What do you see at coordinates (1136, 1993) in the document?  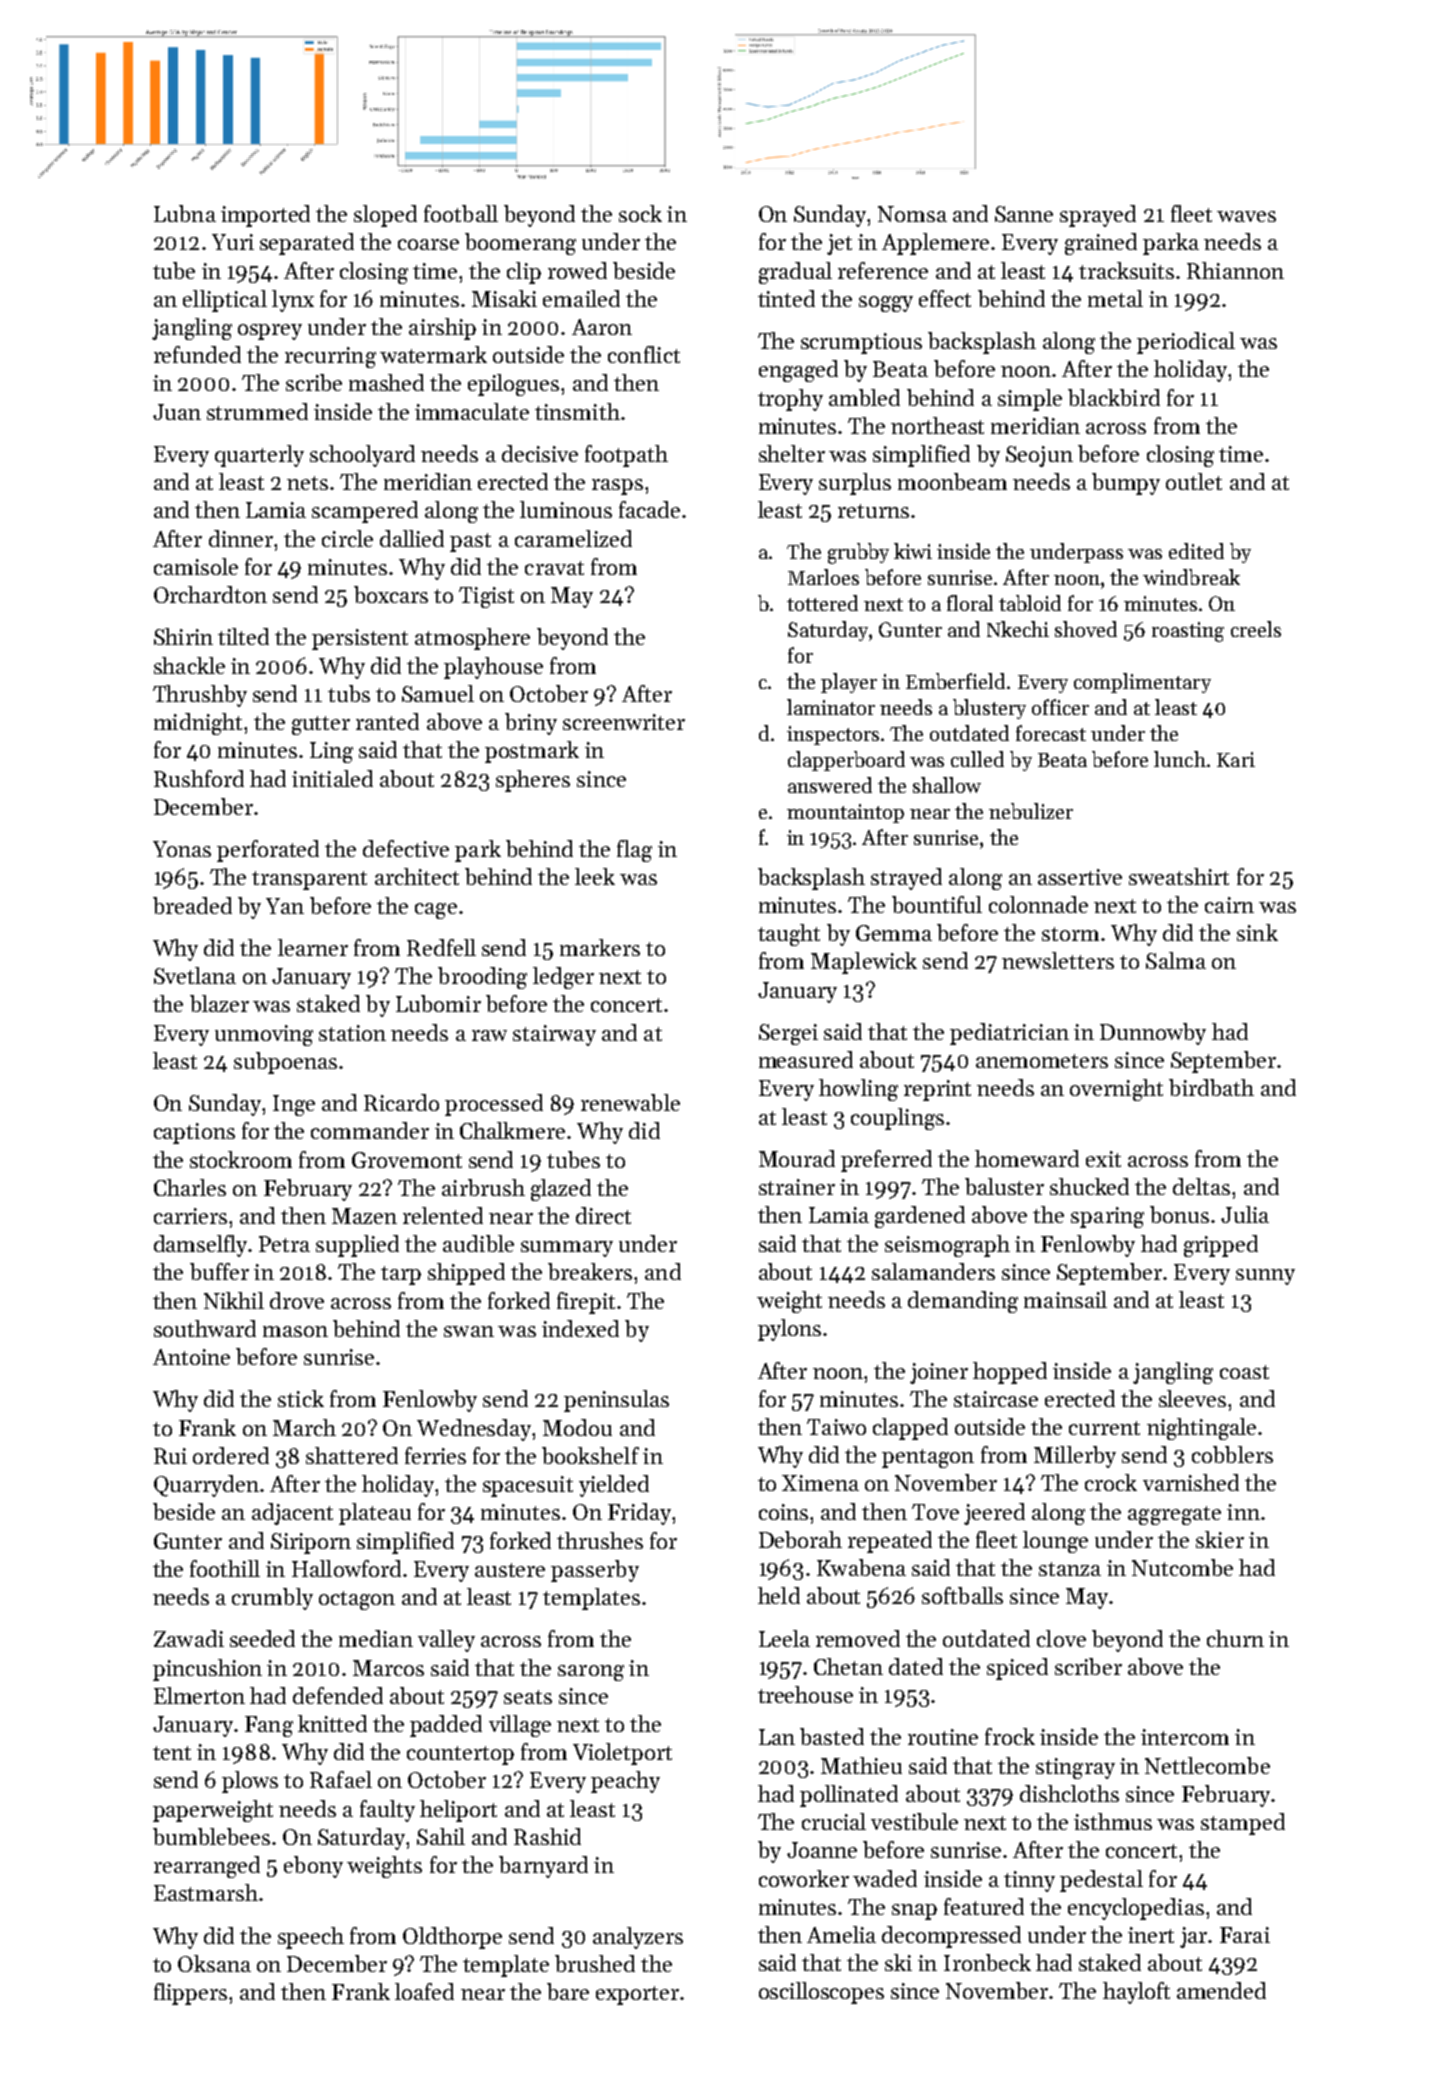 I see `hayloft` at bounding box center [1136, 1993].
